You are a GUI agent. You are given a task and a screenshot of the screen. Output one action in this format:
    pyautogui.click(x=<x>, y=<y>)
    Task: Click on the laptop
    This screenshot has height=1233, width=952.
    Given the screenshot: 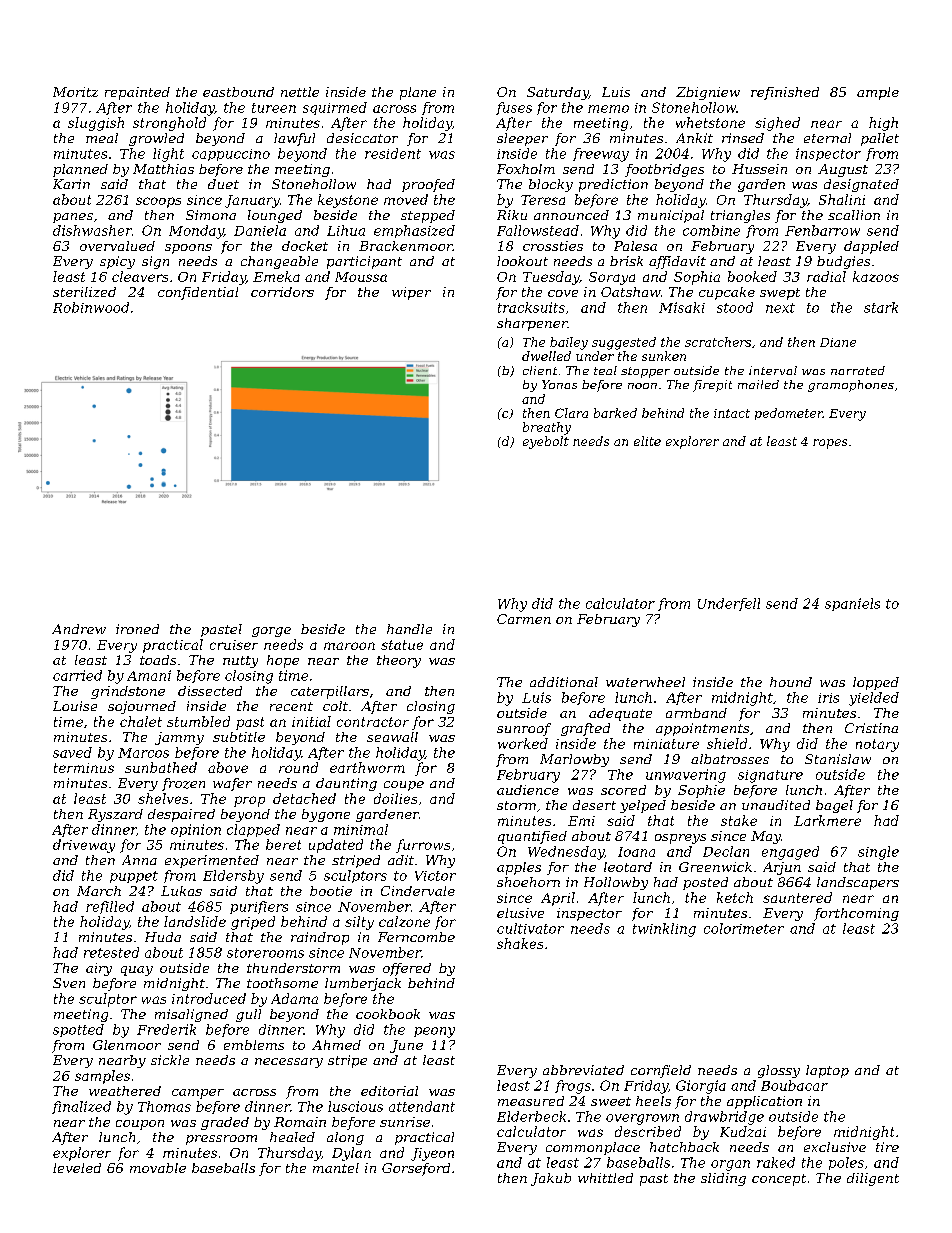 What is the action you would take?
    pyautogui.click(x=827, y=1071)
